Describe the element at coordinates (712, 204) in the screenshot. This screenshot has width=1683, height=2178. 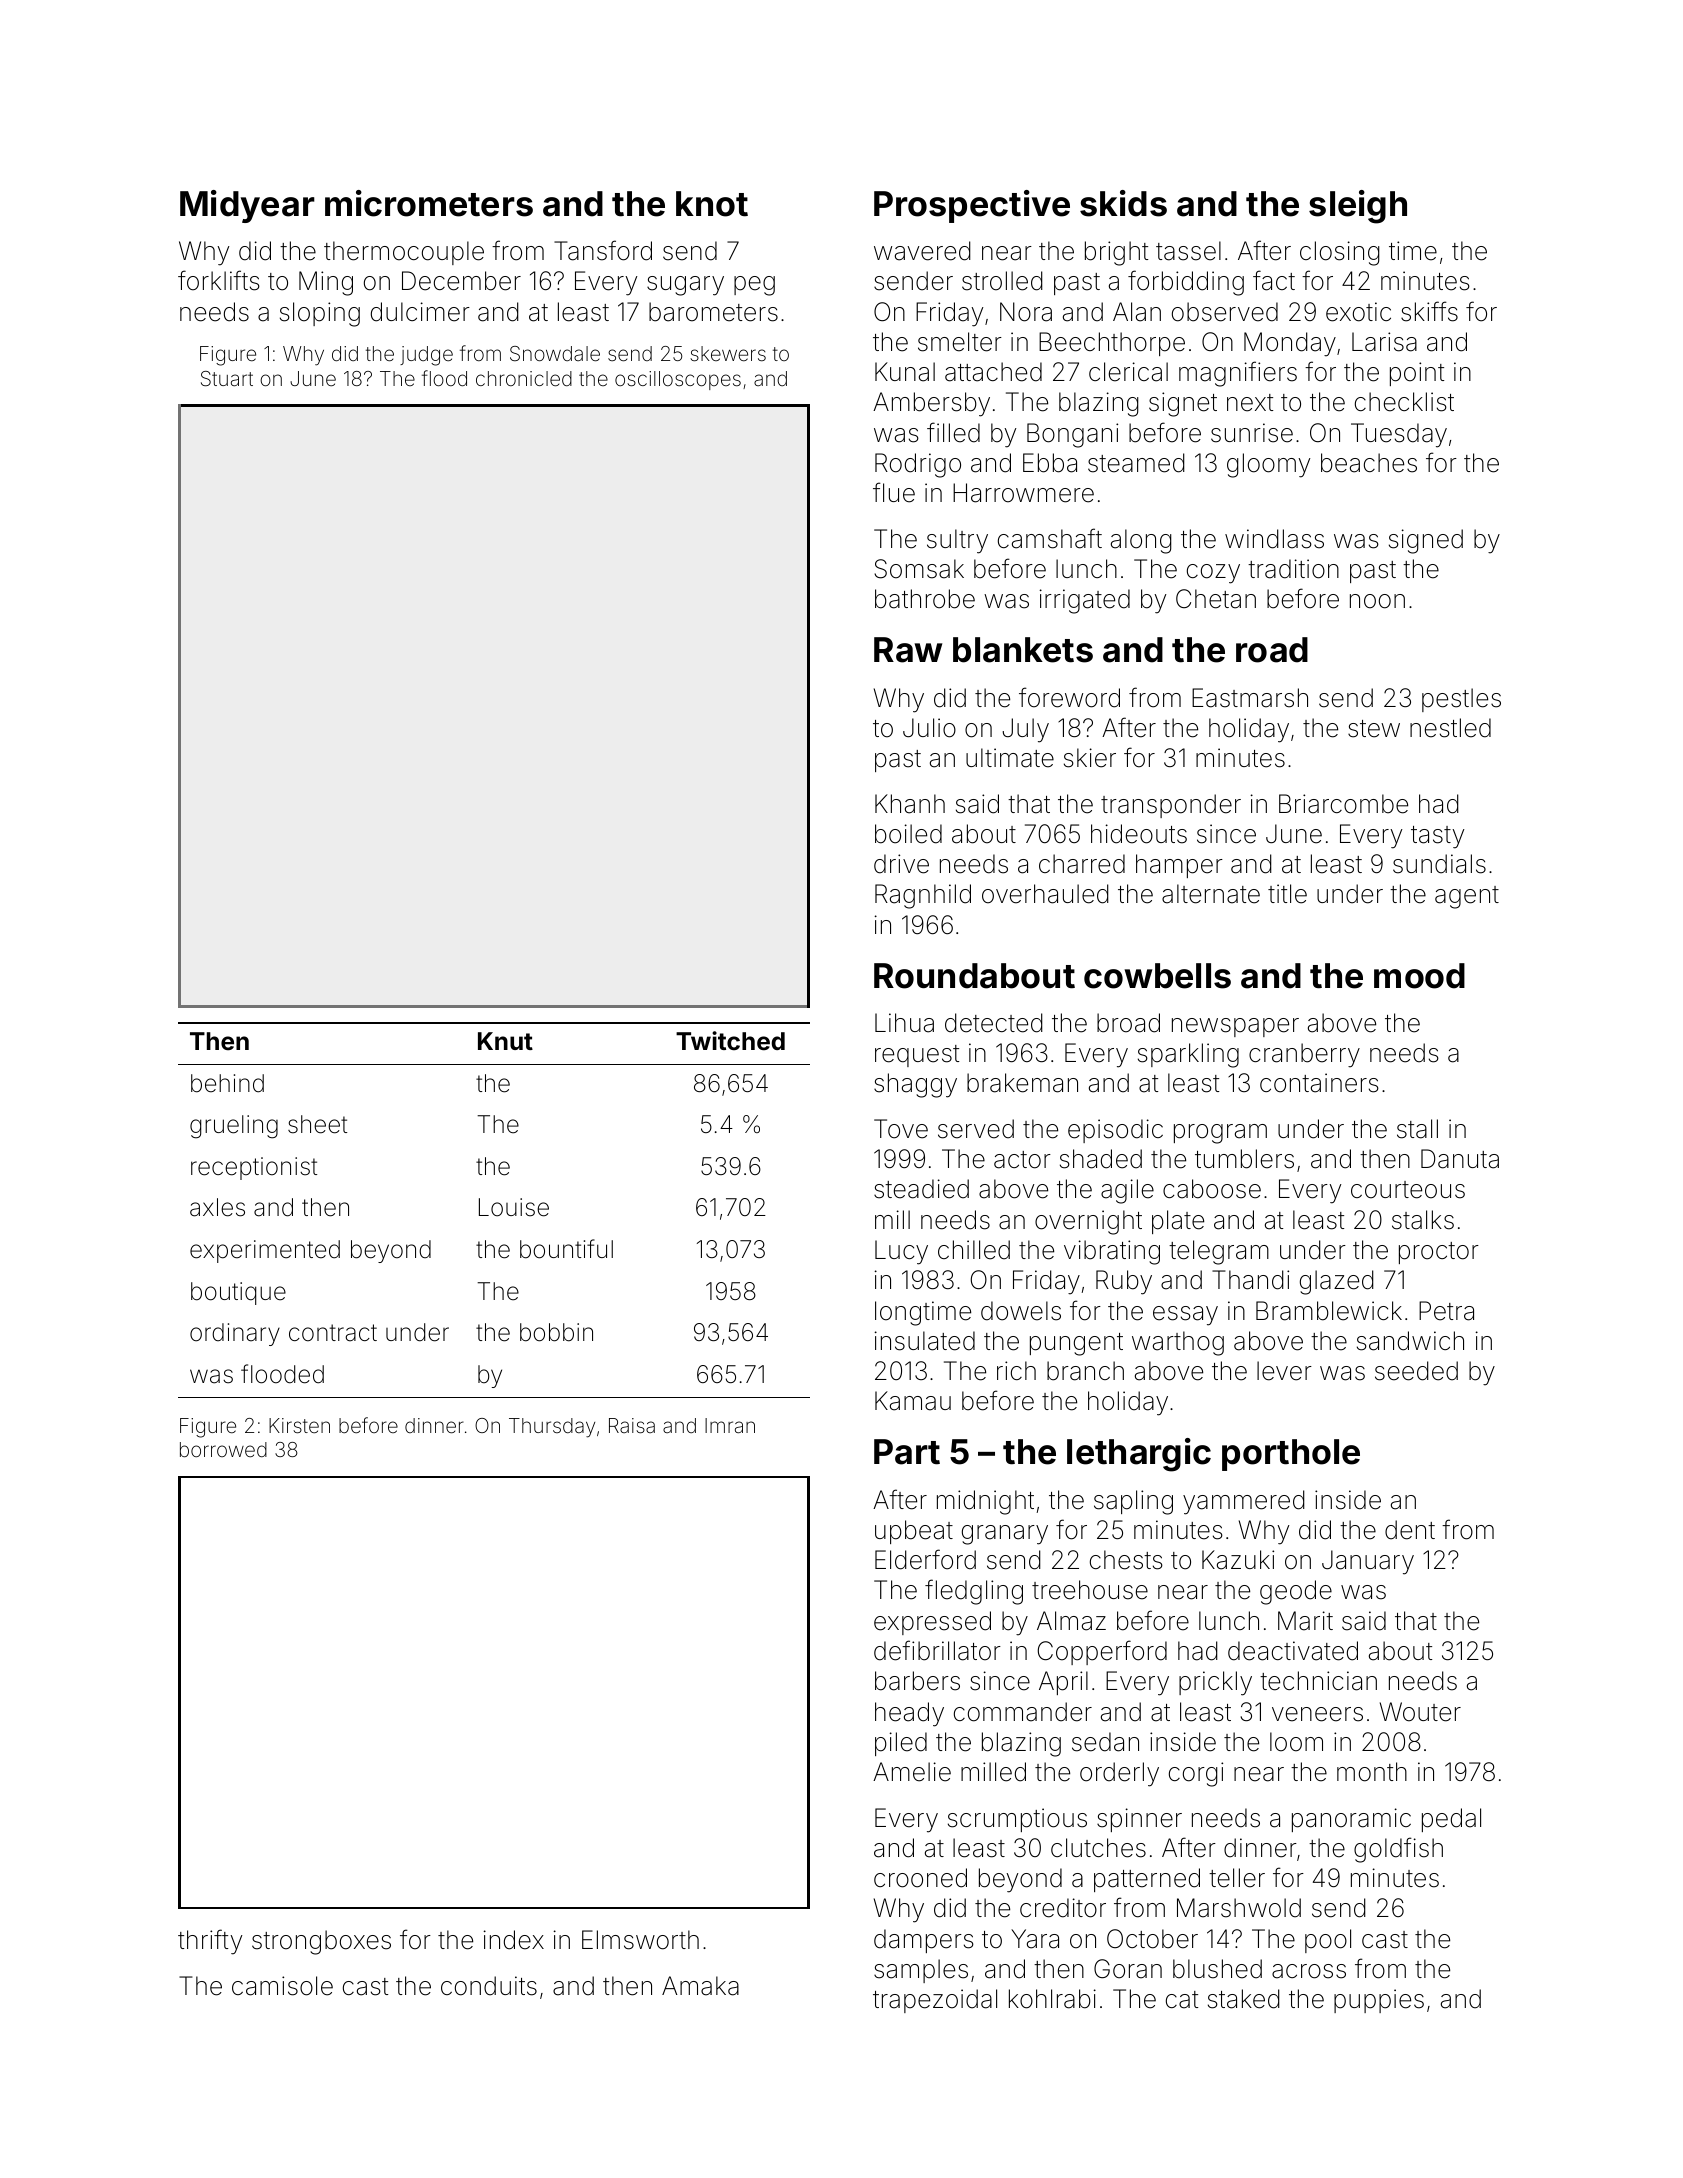
I see `knot` at that location.
